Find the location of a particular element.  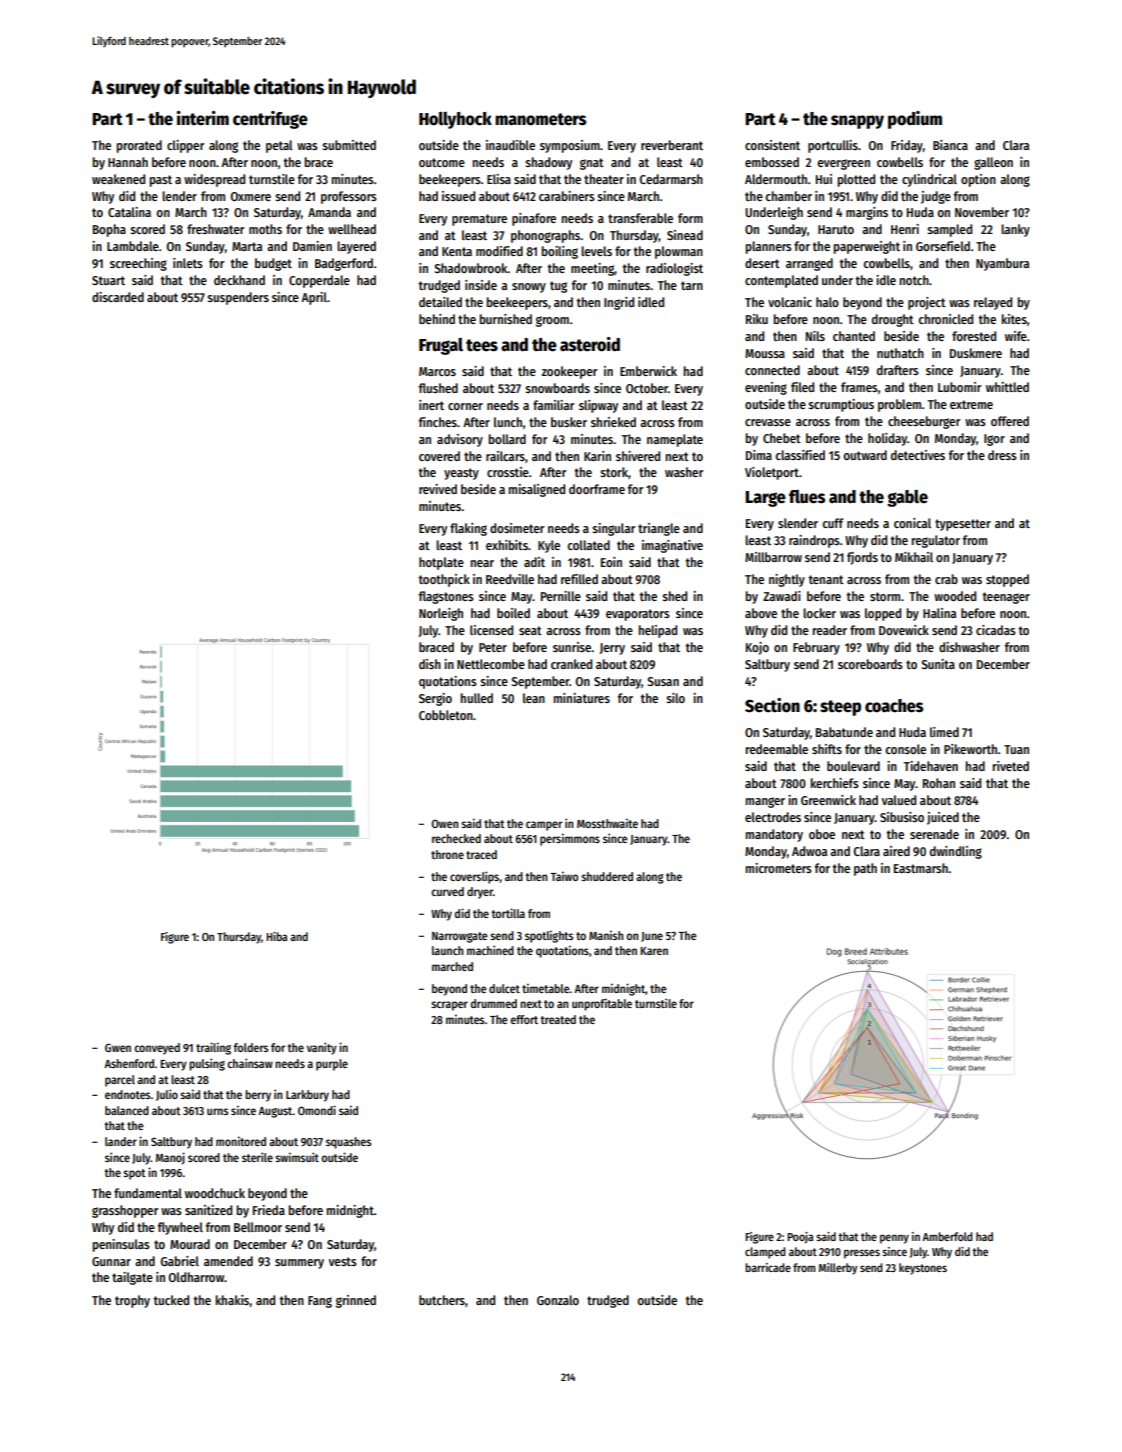

Stuart is located at coordinates (108, 280).
